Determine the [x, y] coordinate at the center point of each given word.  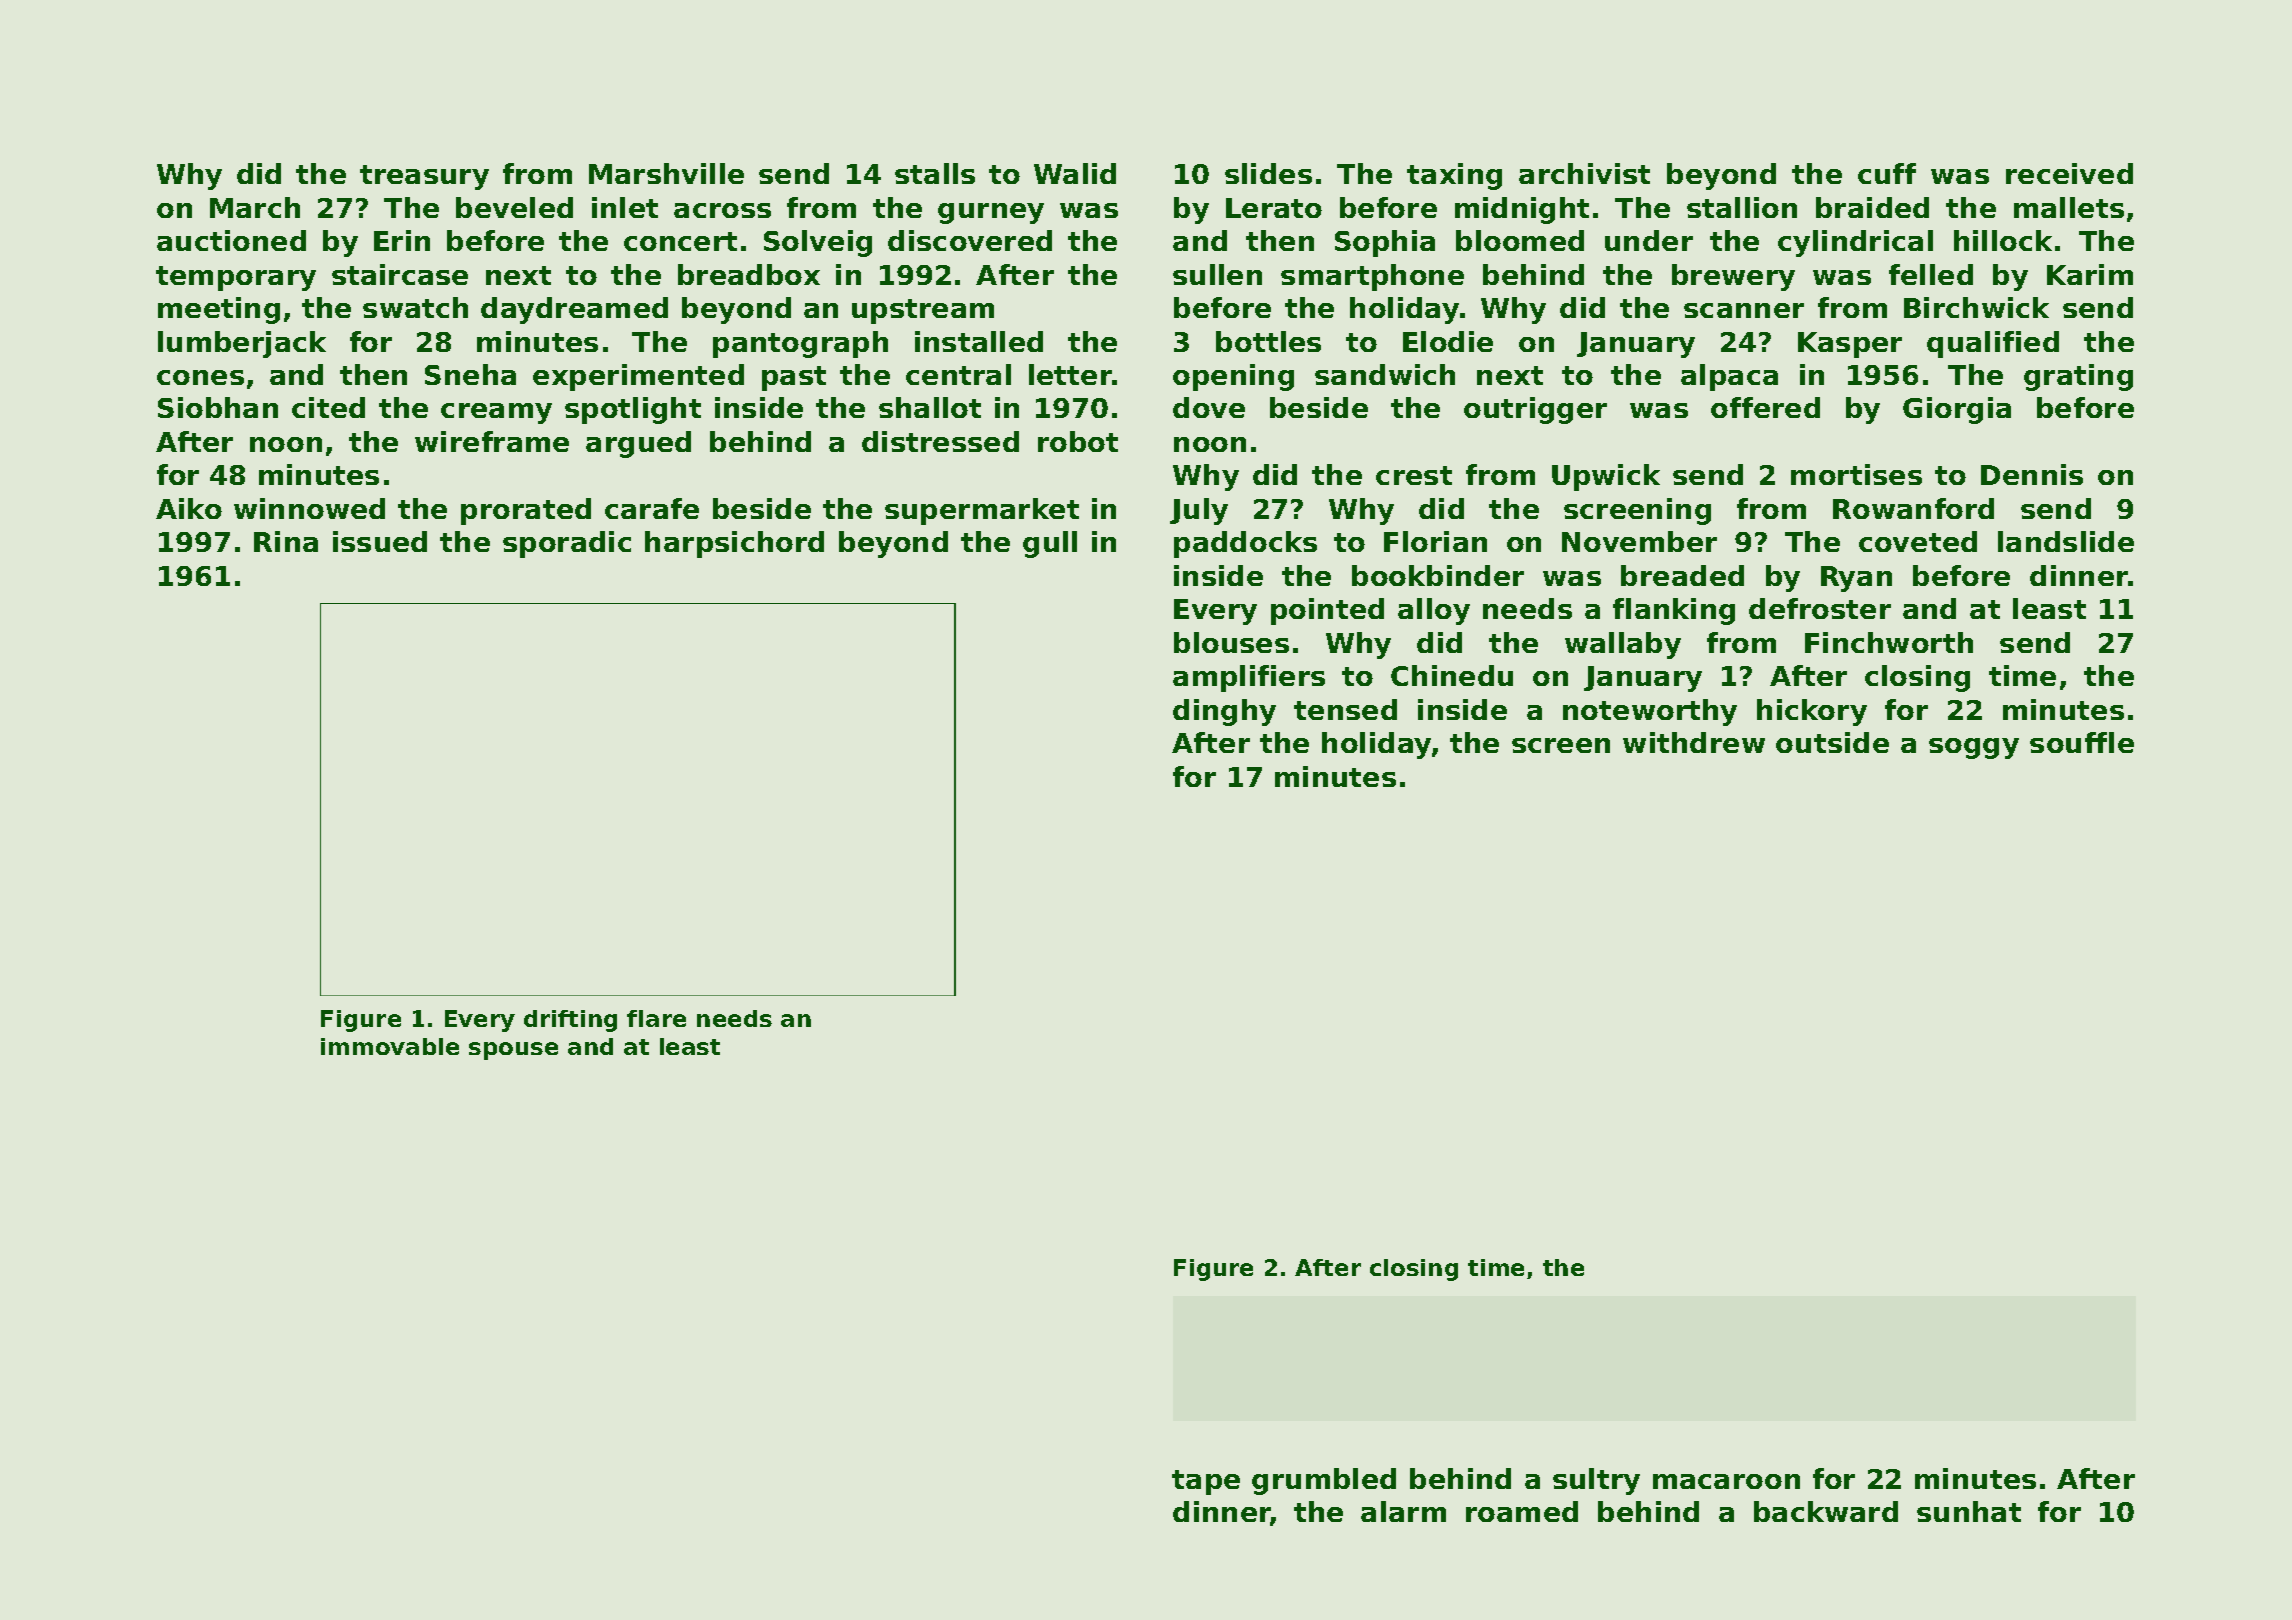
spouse [513, 1051]
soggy [1974, 748]
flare [656, 1018]
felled [1931, 274]
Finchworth [1889, 642]
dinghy [1224, 712]
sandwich [1385, 374]
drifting [570, 1021]
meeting [219, 310]
